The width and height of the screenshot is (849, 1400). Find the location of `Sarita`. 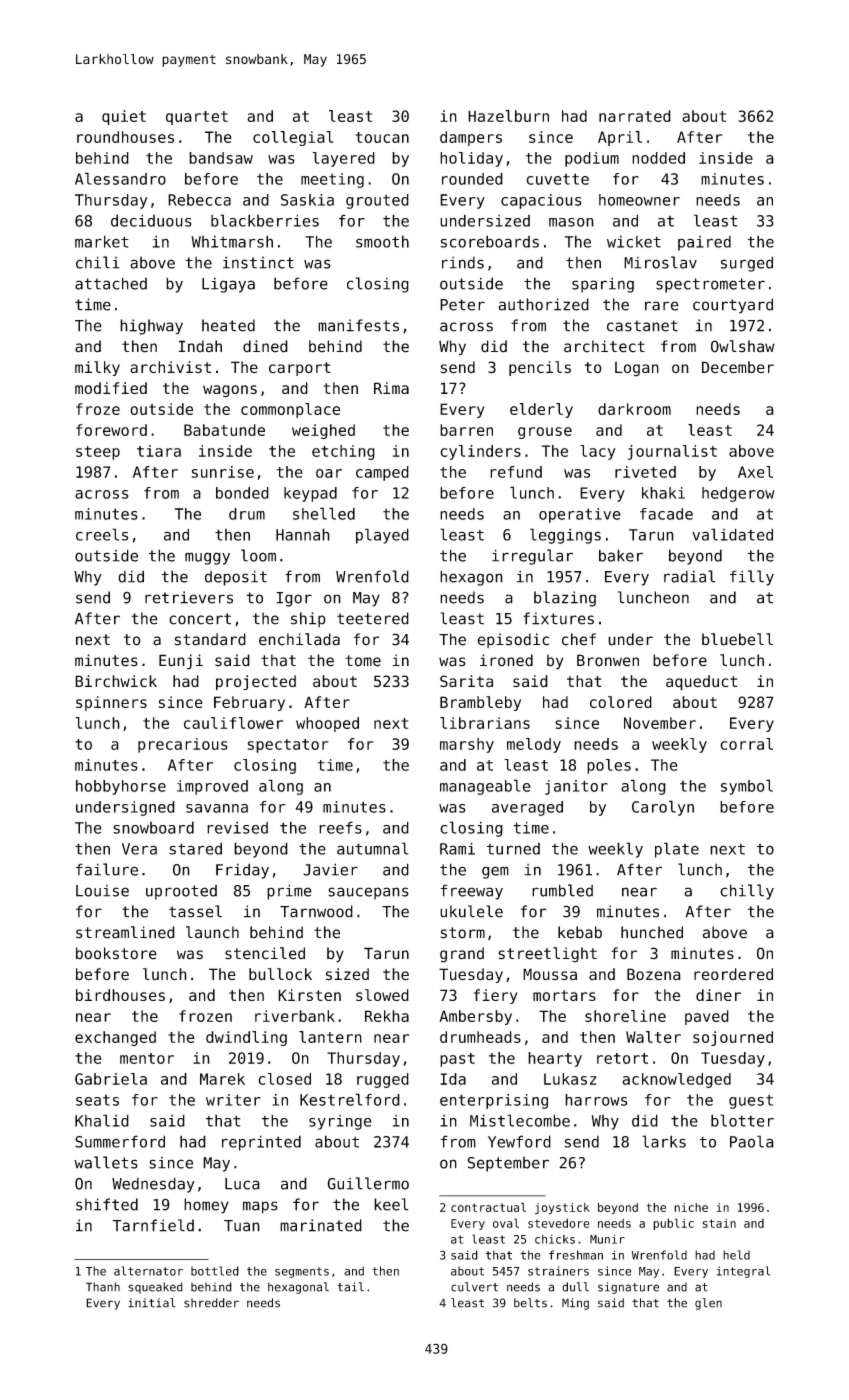

Sarita is located at coordinates (466, 681).
